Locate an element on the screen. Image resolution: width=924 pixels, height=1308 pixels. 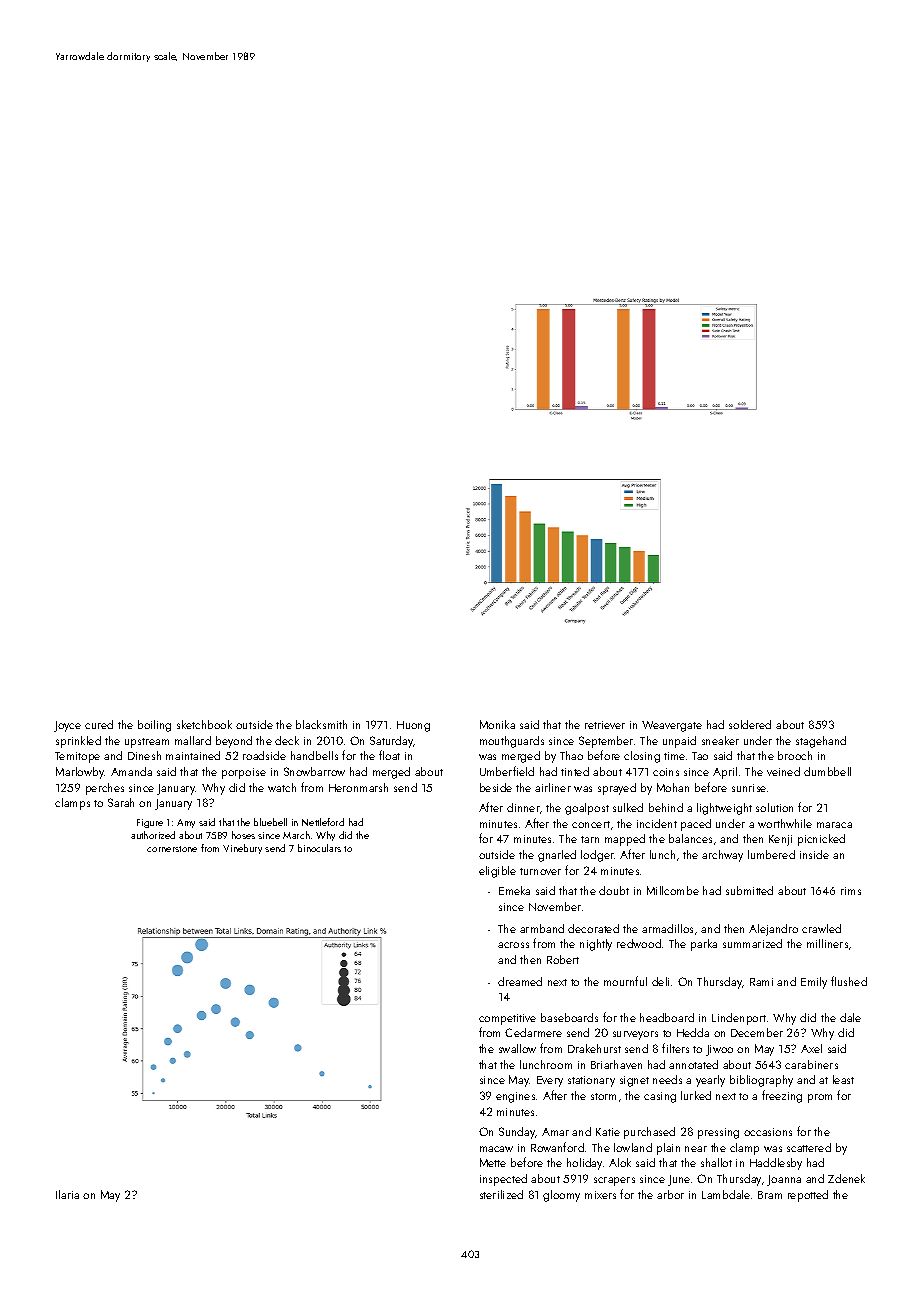
cured is located at coordinates (99, 724).
